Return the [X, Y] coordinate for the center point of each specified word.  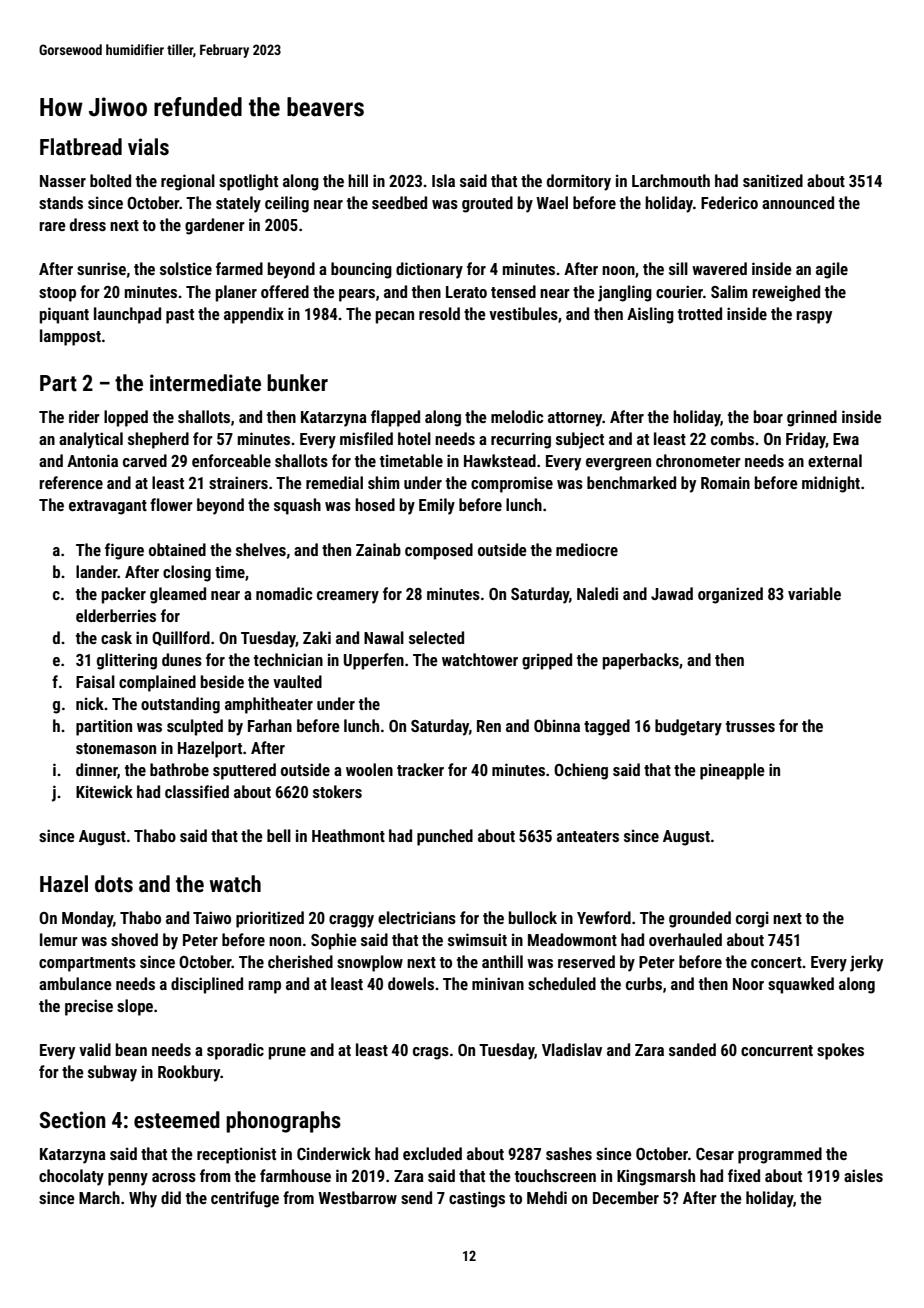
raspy [814, 317]
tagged [607, 727]
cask [116, 637]
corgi [752, 919]
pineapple [732, 771]
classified [197, 791]
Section [73, 1120]
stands [61, 202]
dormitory [579, 182]
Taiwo [212, 917]
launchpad [127, 315]
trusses [750, 726]
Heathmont [348, 835]
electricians [417, 917]
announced [798, 202]
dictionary [429, 270]
